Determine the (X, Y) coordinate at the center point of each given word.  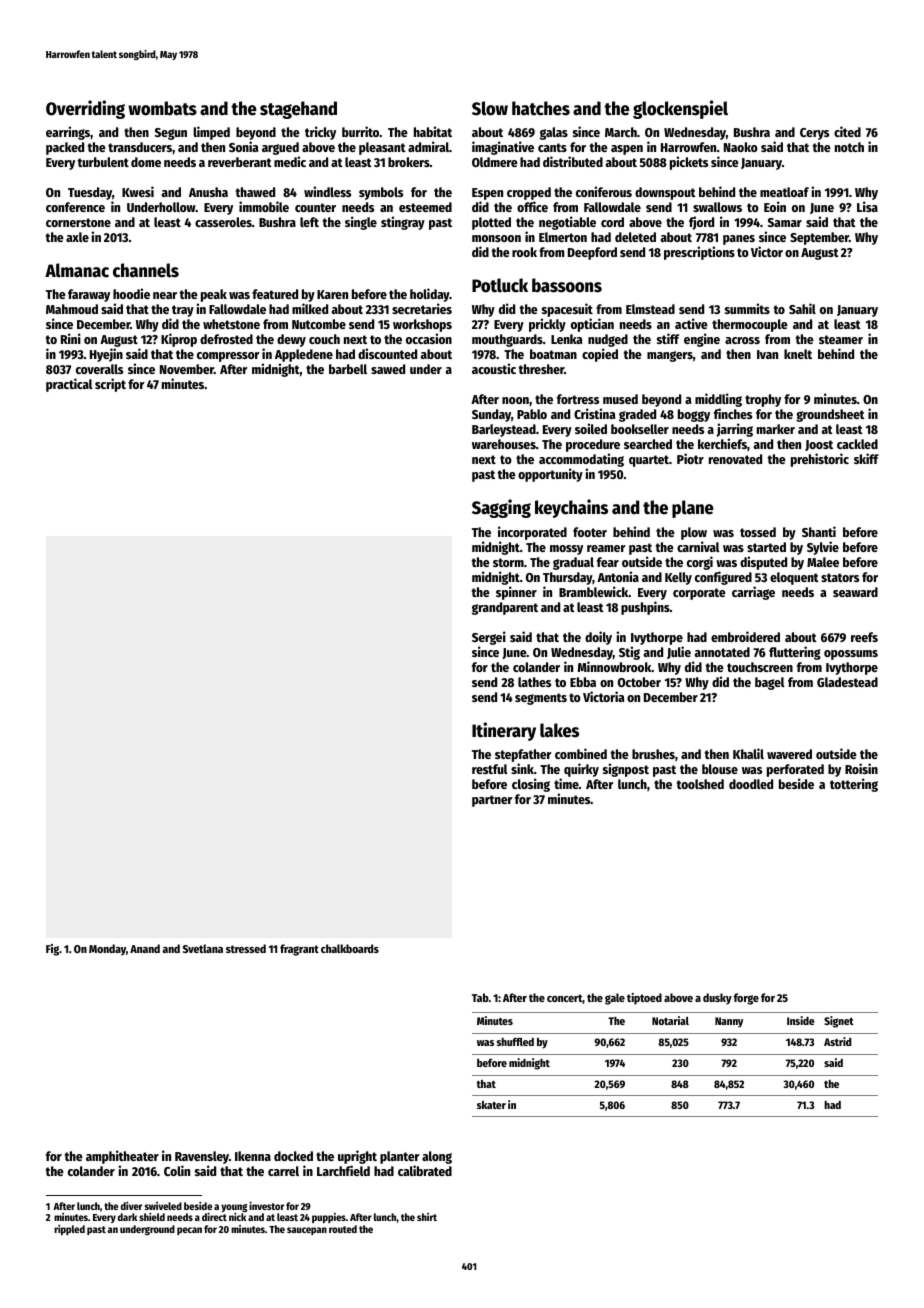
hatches (541, 108)
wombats (162, 108)
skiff (866, 458)
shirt (427, 1217)
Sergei (489, 638)
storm (508, 562)
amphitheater (122, 1158)
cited (847, 131)
